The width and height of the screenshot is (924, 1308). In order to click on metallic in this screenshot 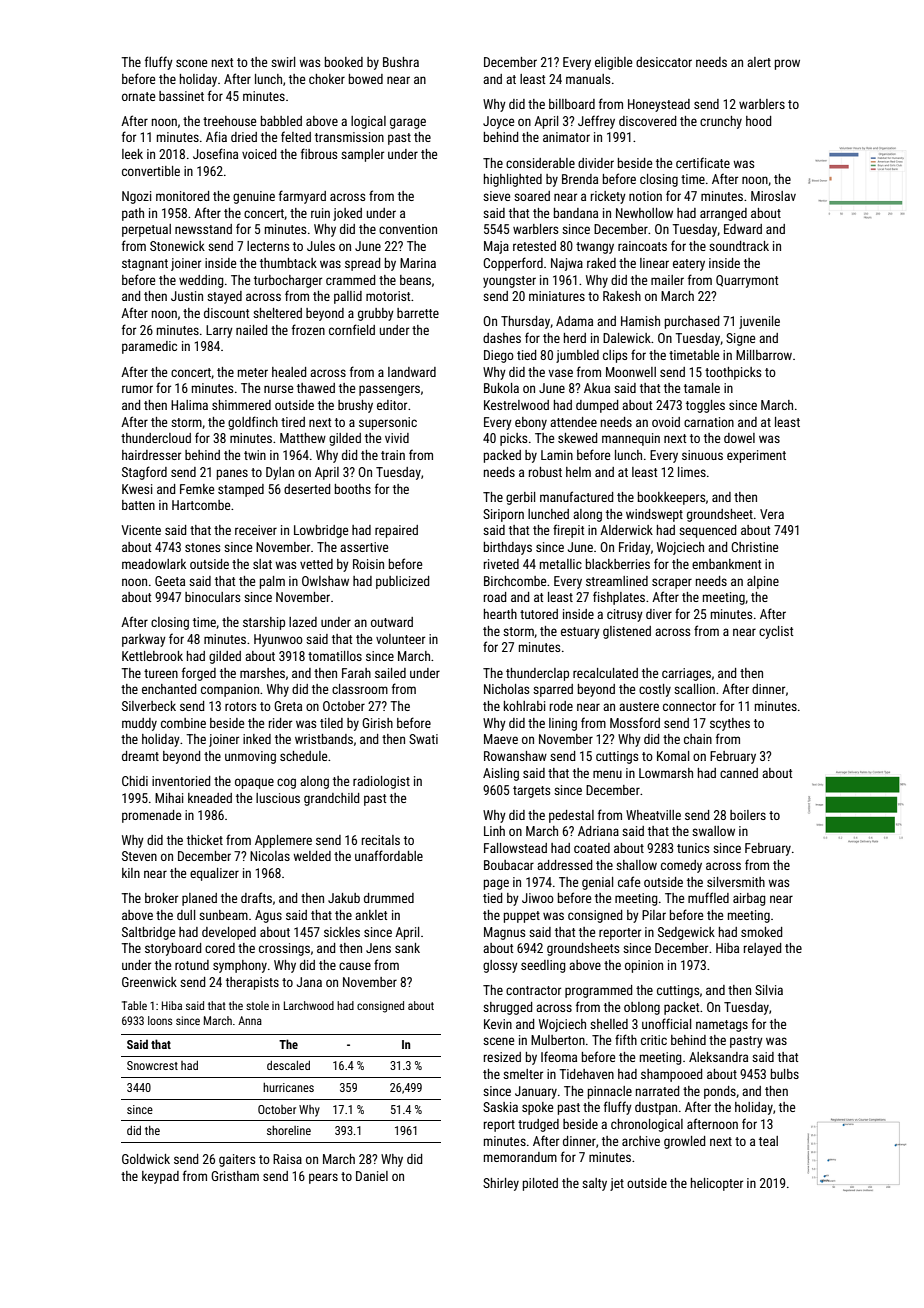, I will do `click(561, 564)`.
